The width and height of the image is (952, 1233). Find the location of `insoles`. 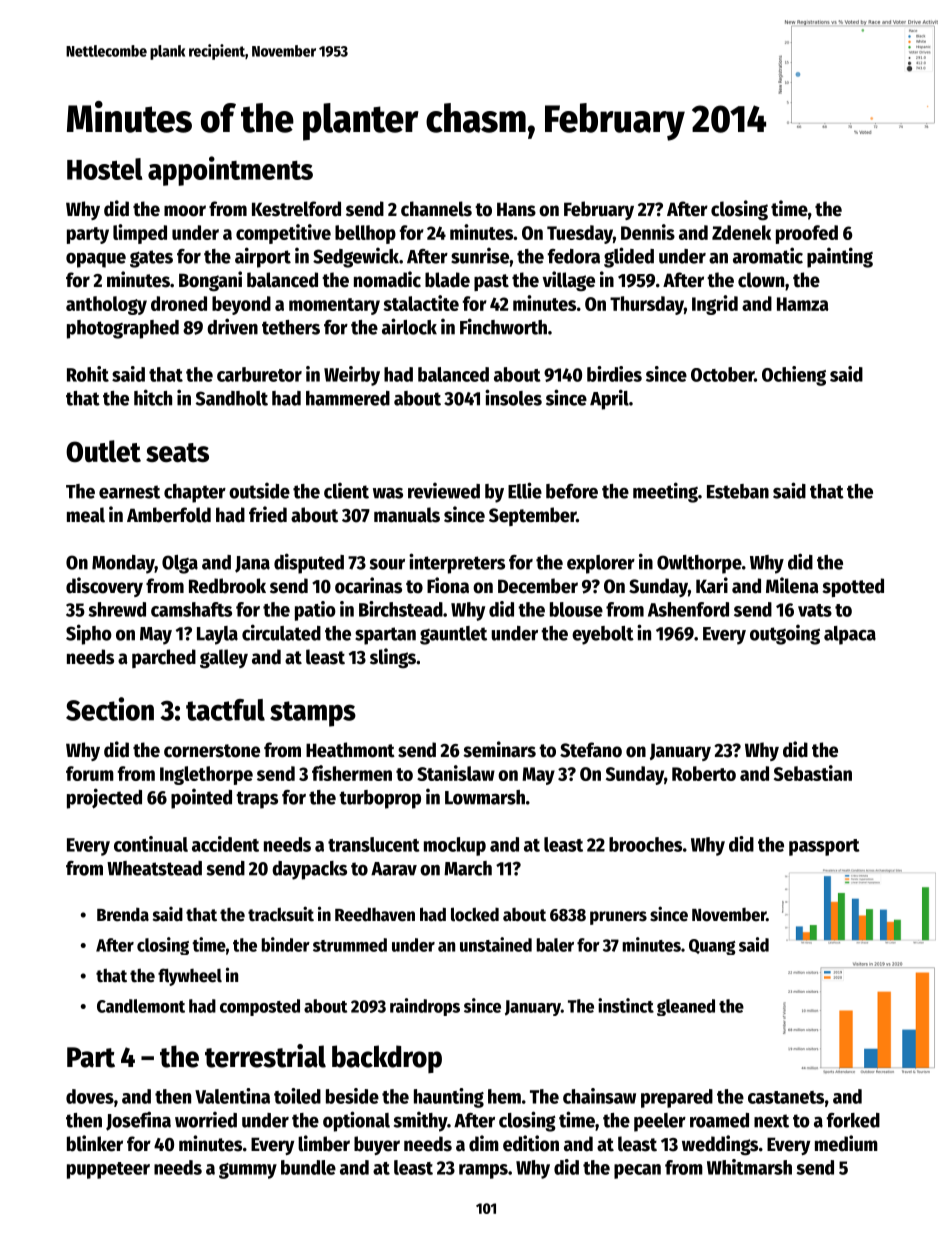

insoles is located at coordinates (513, 397).
